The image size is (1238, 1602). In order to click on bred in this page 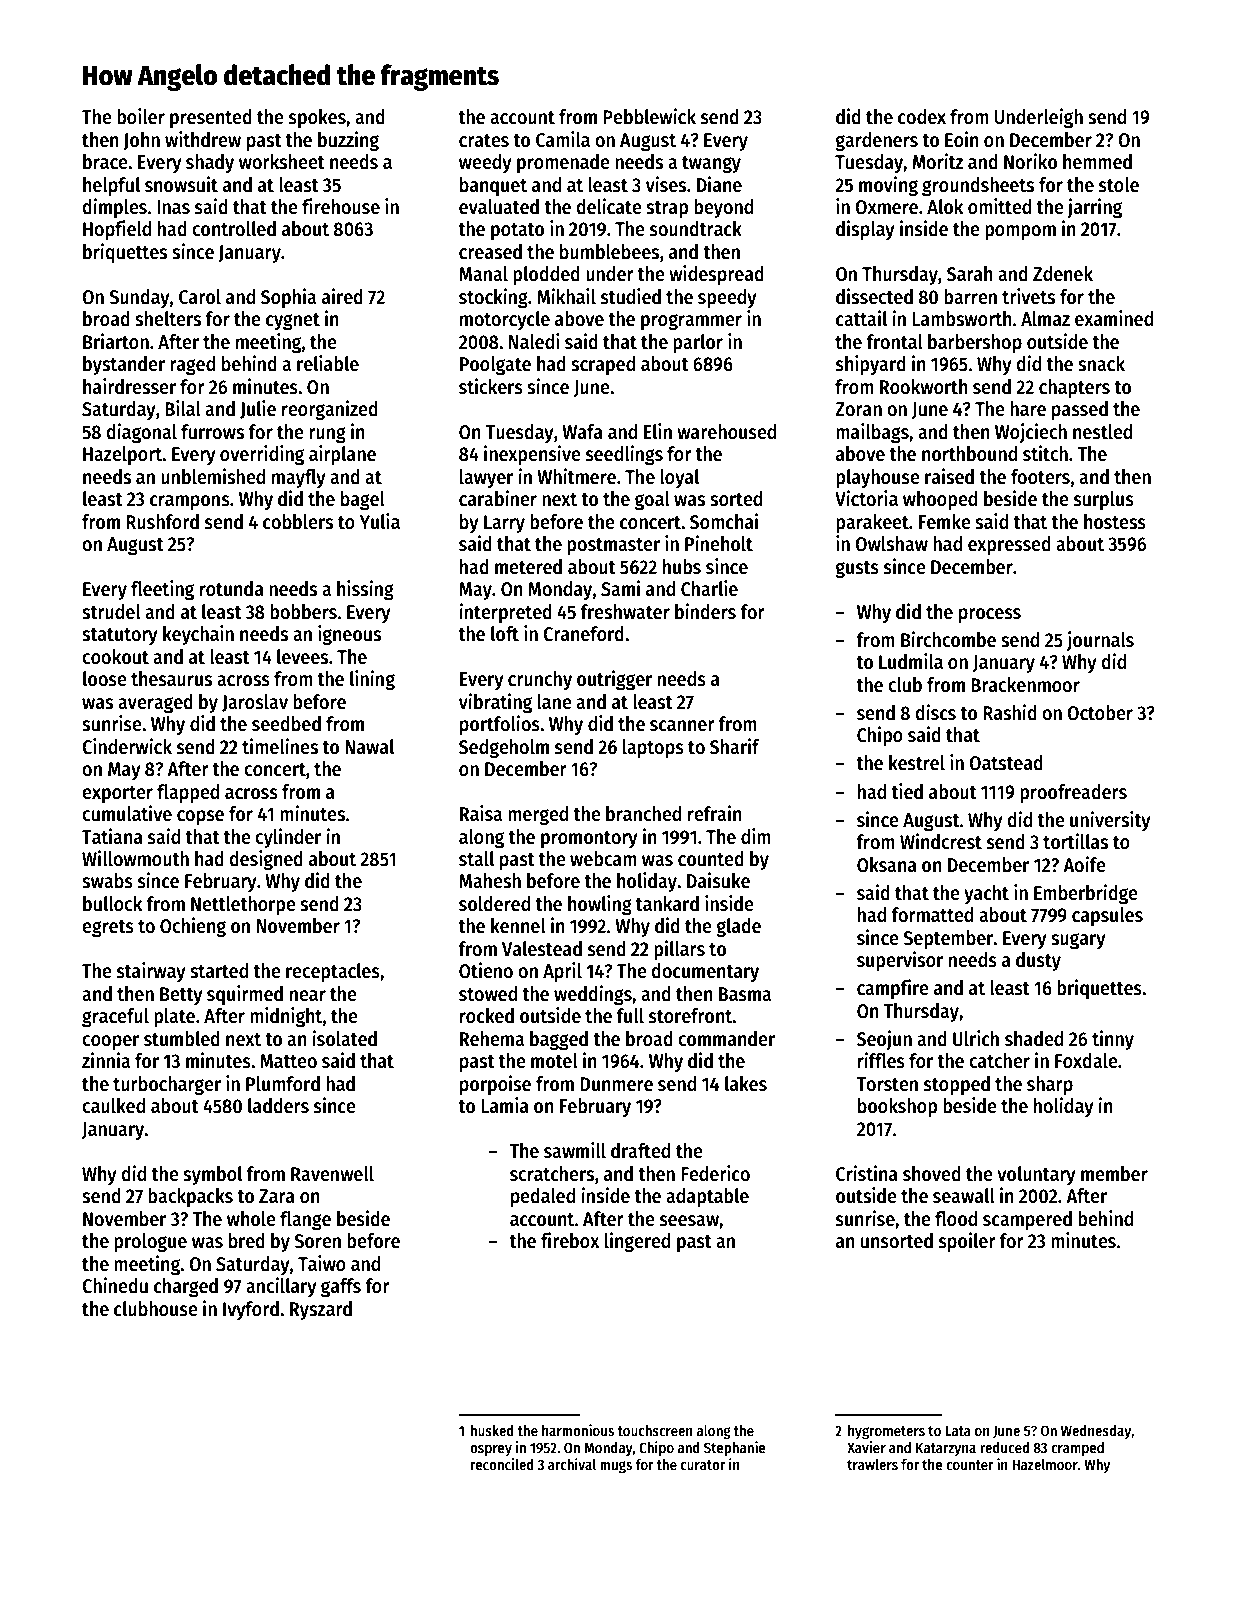, I will do `click(247, 1241)`.
